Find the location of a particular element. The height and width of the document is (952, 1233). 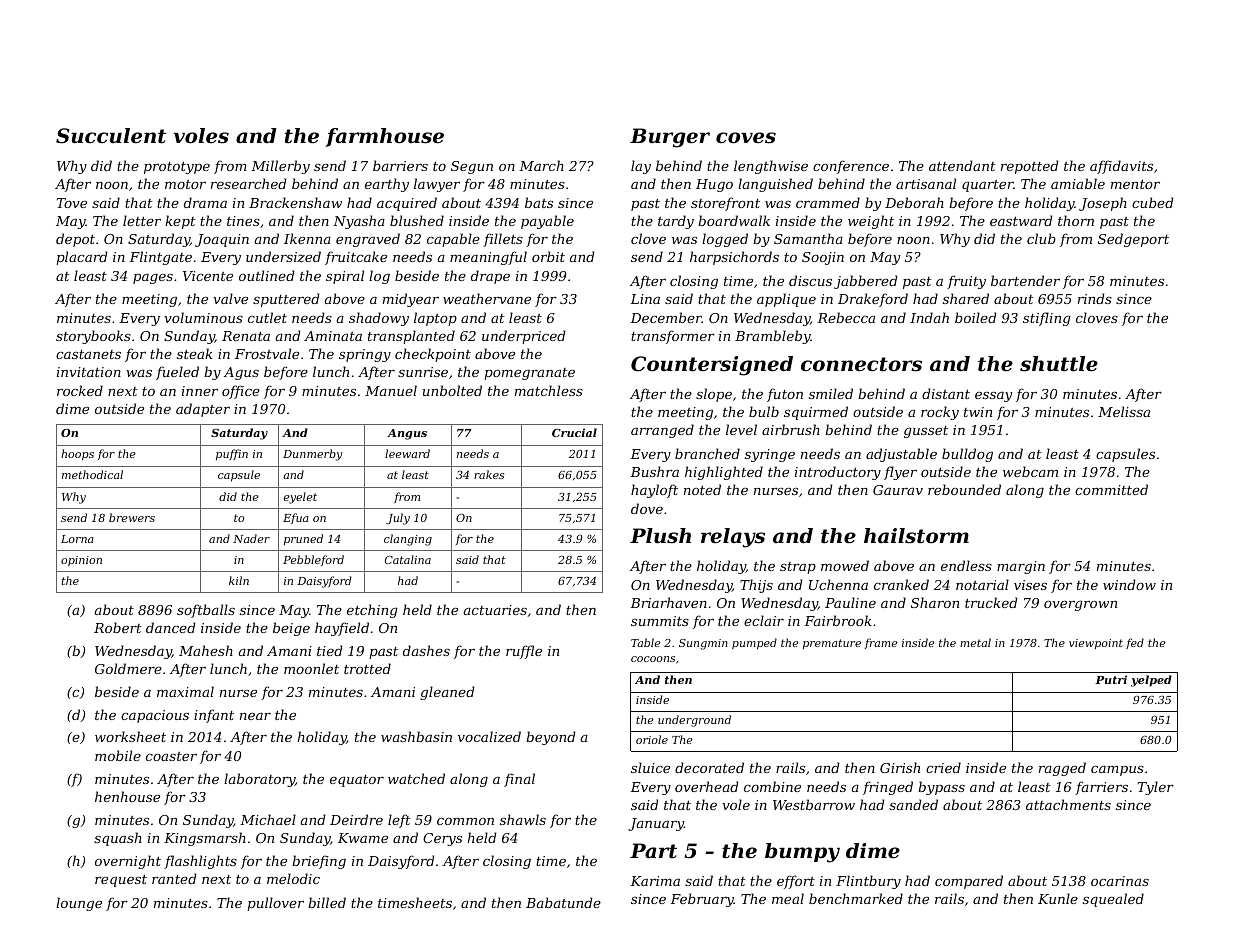

Goldmere is located at coordinates (128, 668).
